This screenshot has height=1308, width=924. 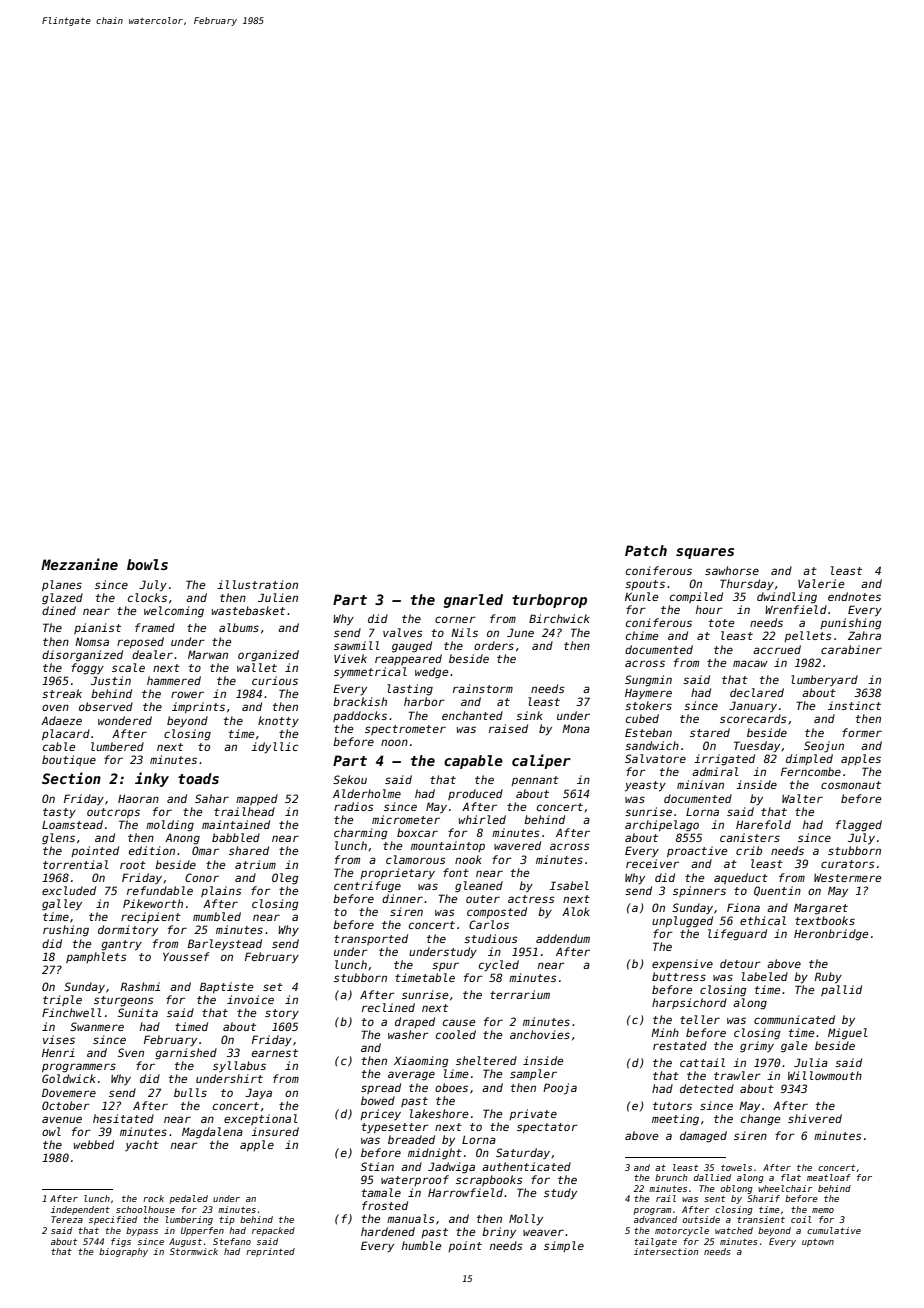 What do you see at coordinates (809, 759) in the screenshot?
I see `dimpled` at bounding box center [809, 759].
